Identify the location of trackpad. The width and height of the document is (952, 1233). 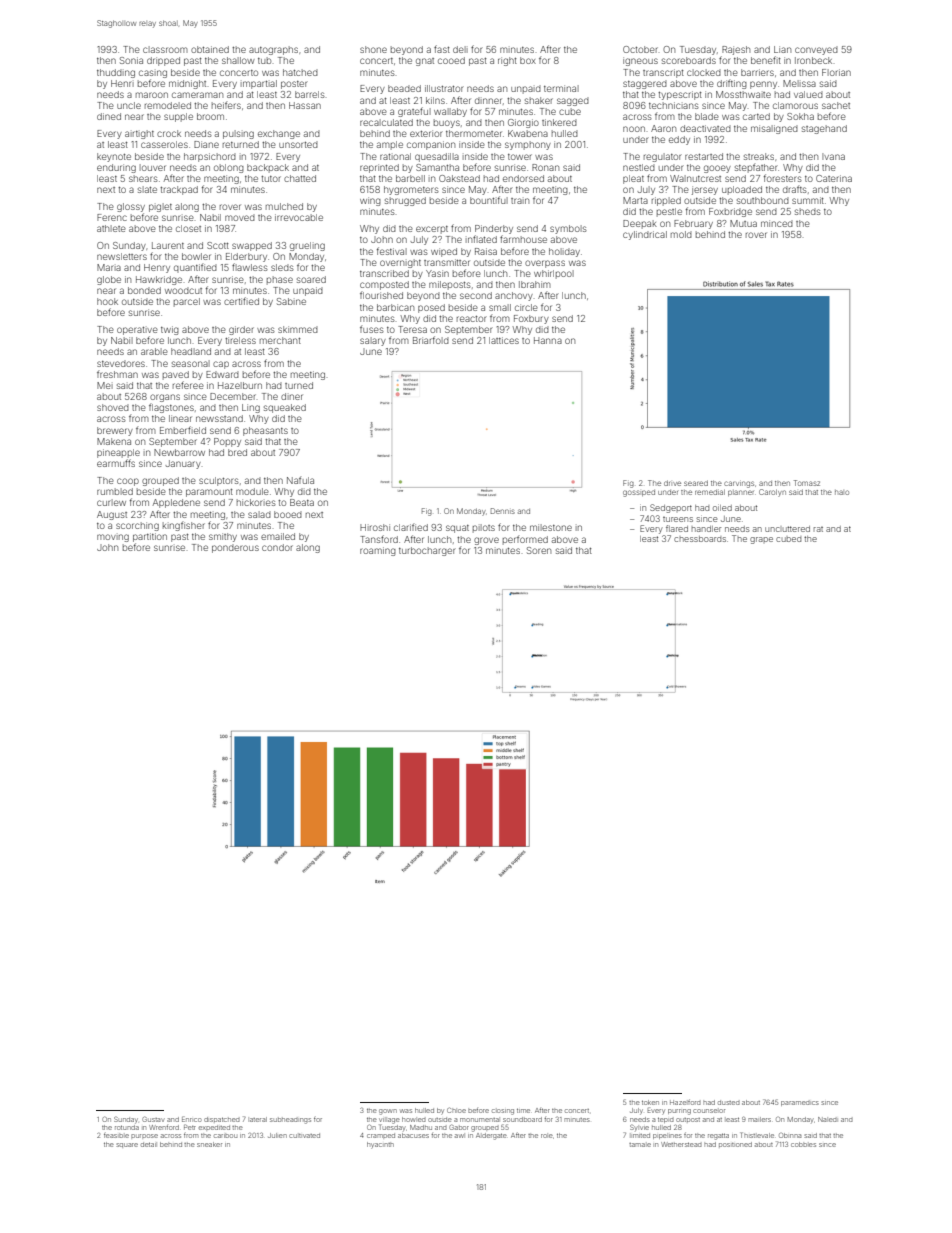
(179, 190).
